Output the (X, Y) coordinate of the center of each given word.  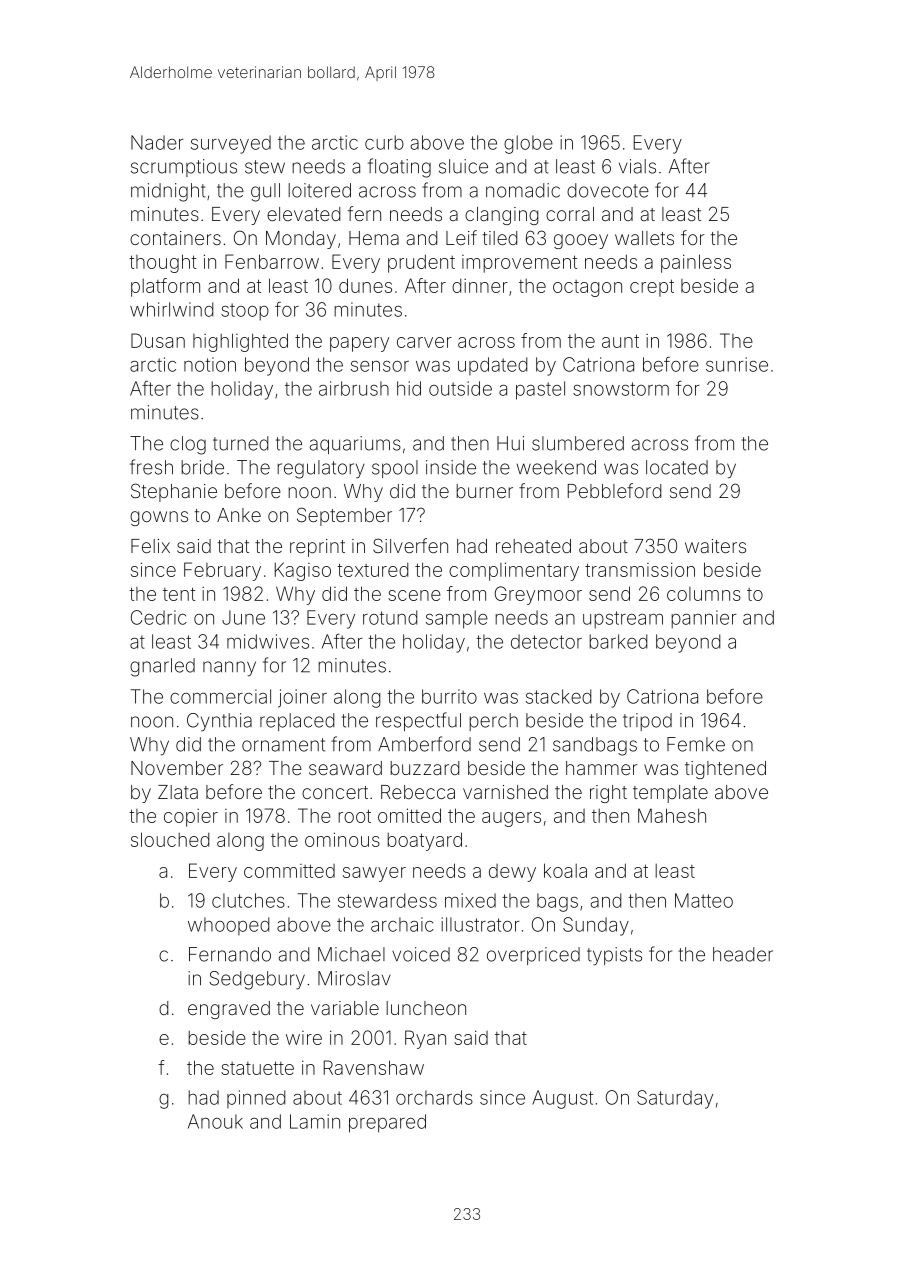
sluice (463, 166)
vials (637, 166)
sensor (380, 366)
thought (162, 263)
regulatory (321, 469)
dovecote (608, 190)
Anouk (215, 1121)
